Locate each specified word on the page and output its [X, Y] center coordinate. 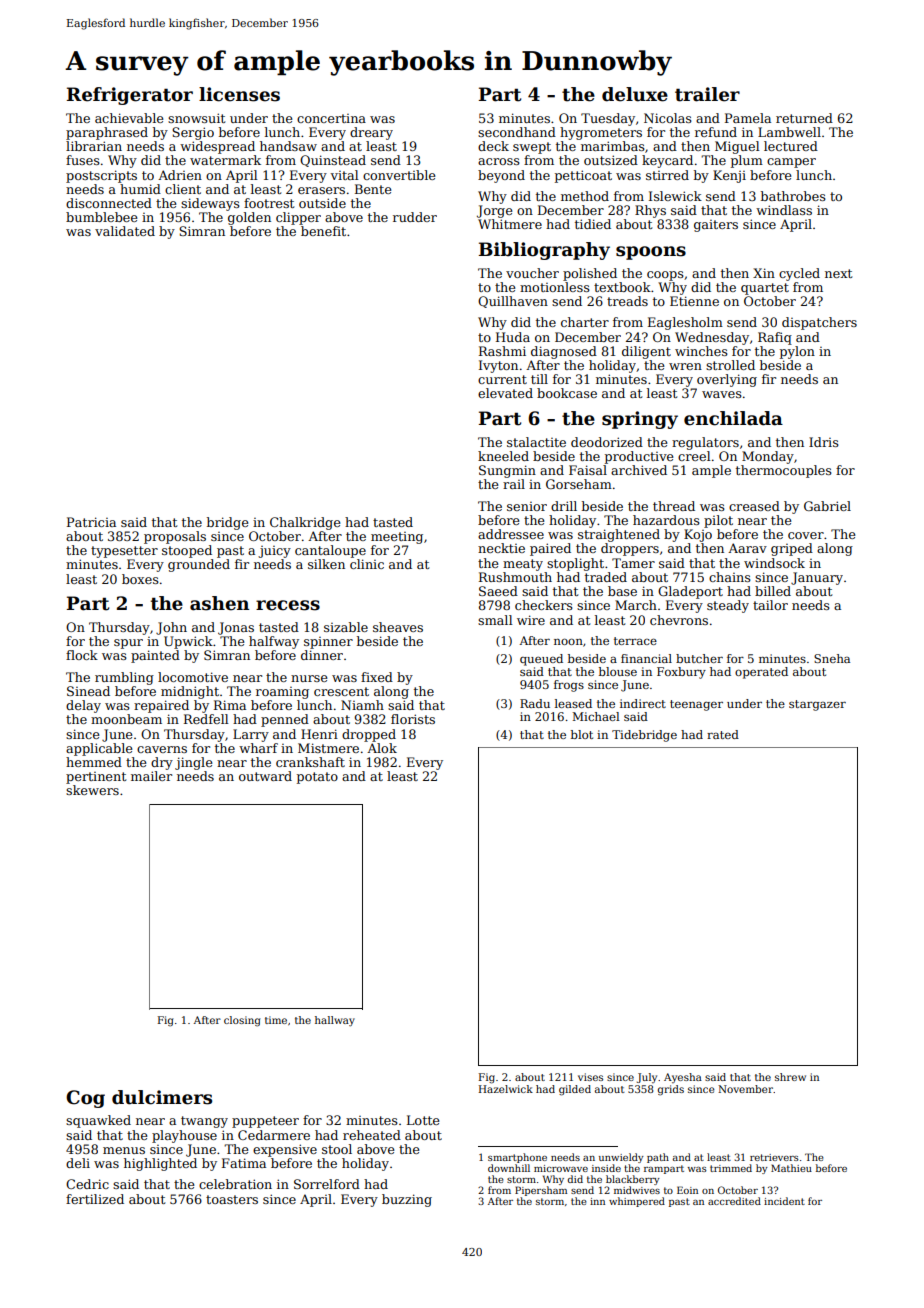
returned [804, 118]
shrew [790, 1077]
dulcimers [162, 1097]
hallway [335, 1021]
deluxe [635, 94]
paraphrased [107, 133]
